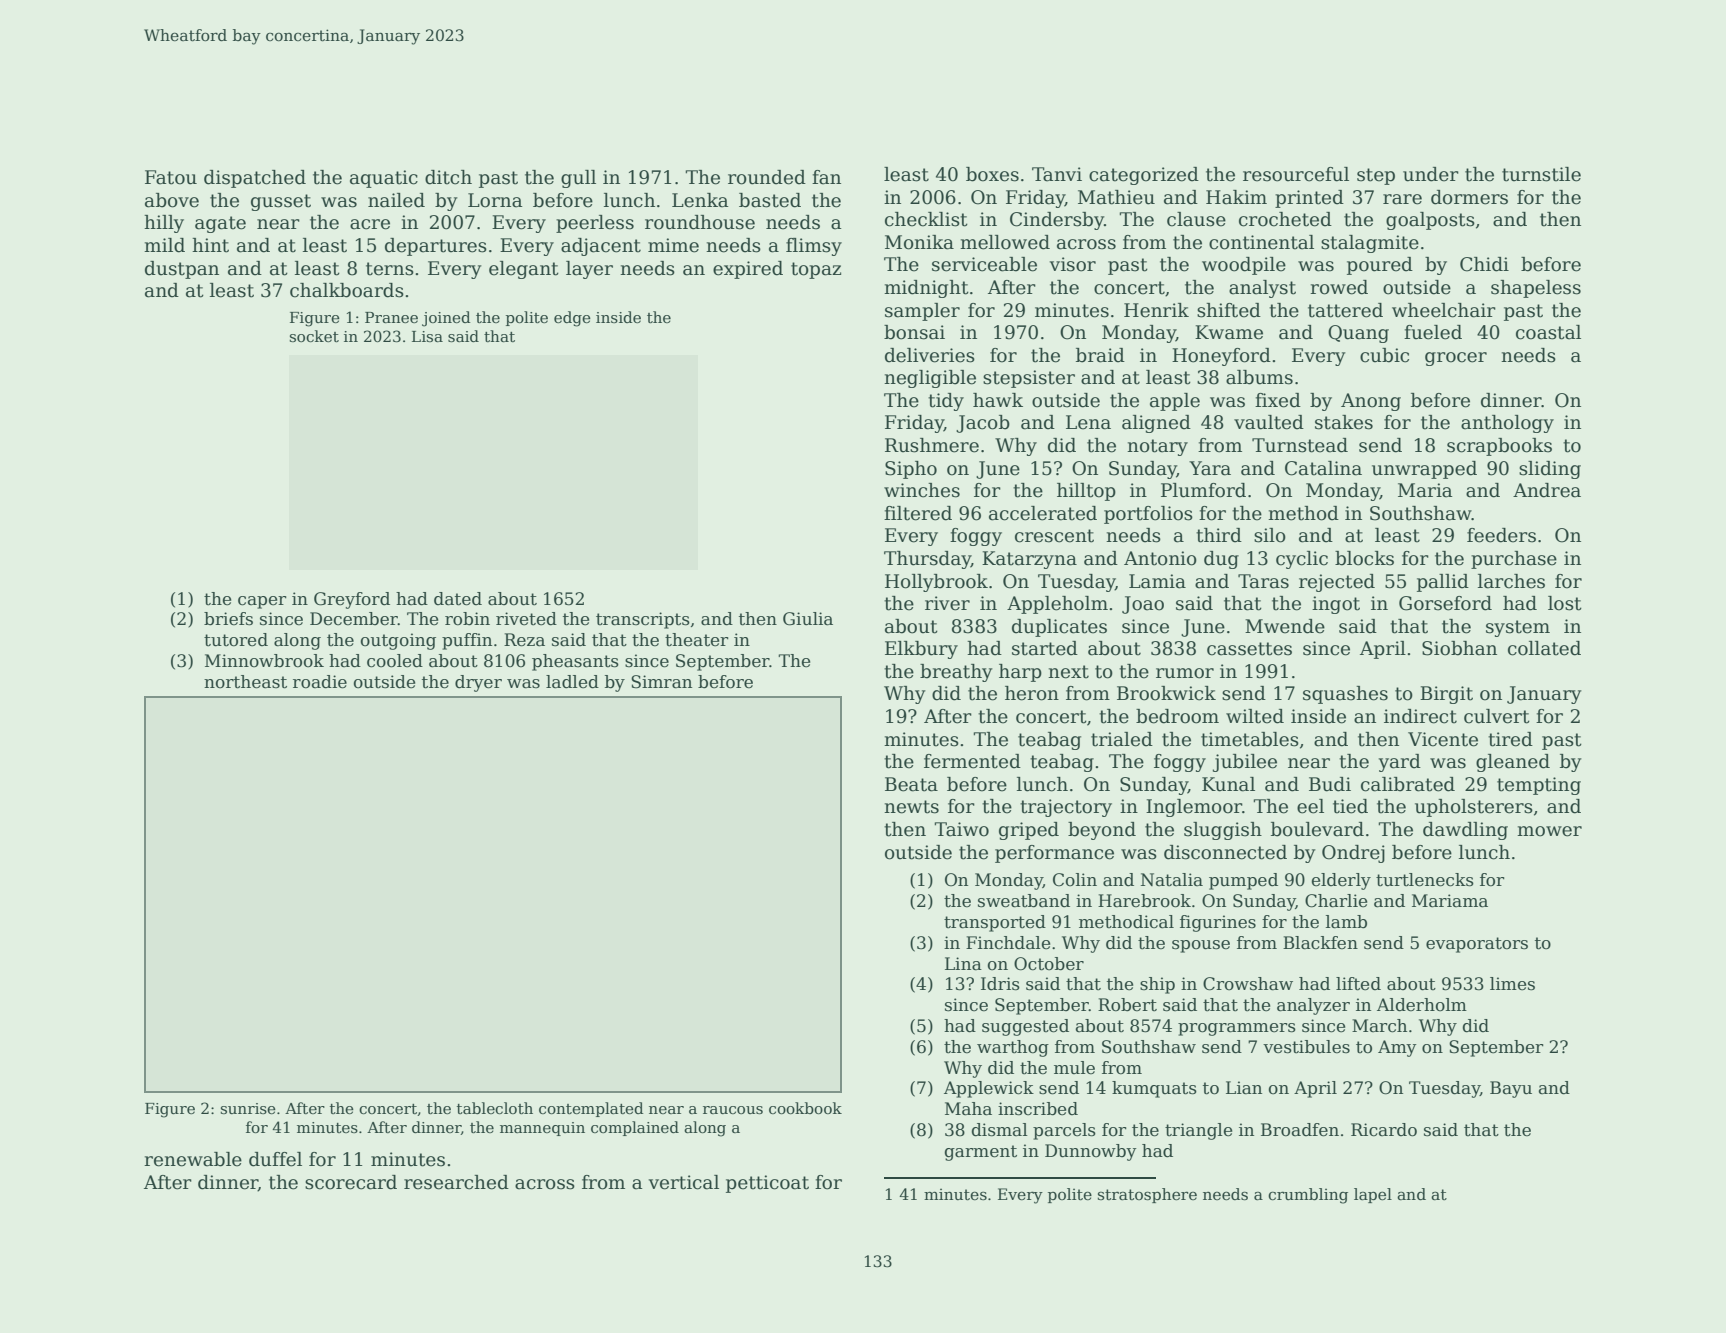 Image resolution: width=1726 pixels, height=1333 pixels. I want to click on cookbook, so click(805, 1108).
